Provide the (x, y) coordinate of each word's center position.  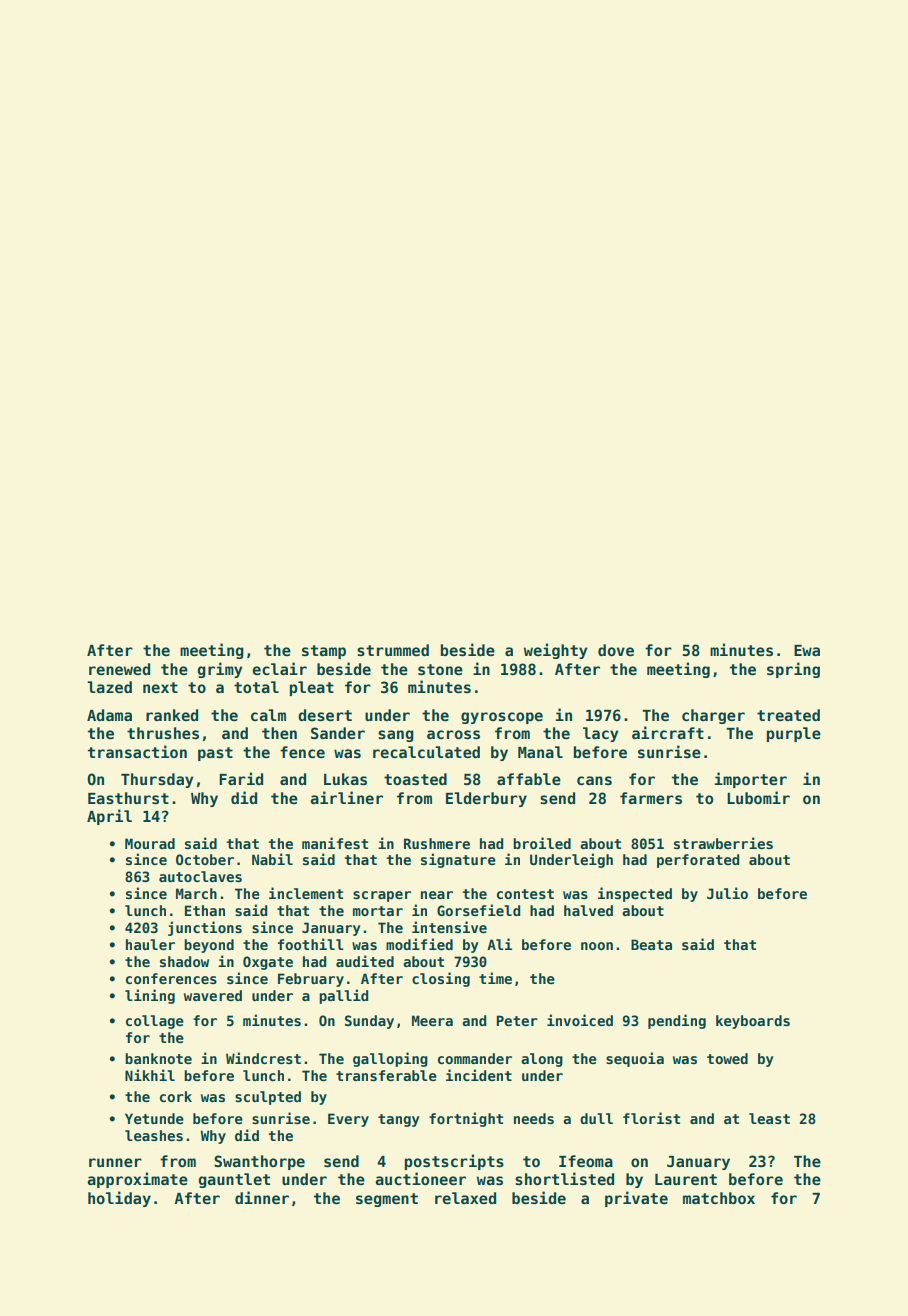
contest (525, 894)
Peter (517, 1020)
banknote (159, 1058)
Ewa (807, 650)
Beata (651, 944)
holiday (119, 1199)
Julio (727, 893)
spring (793, 670)
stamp (324, 652)
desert (325, 715)
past (215, 754)
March (196, 893)
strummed (393, 650)
